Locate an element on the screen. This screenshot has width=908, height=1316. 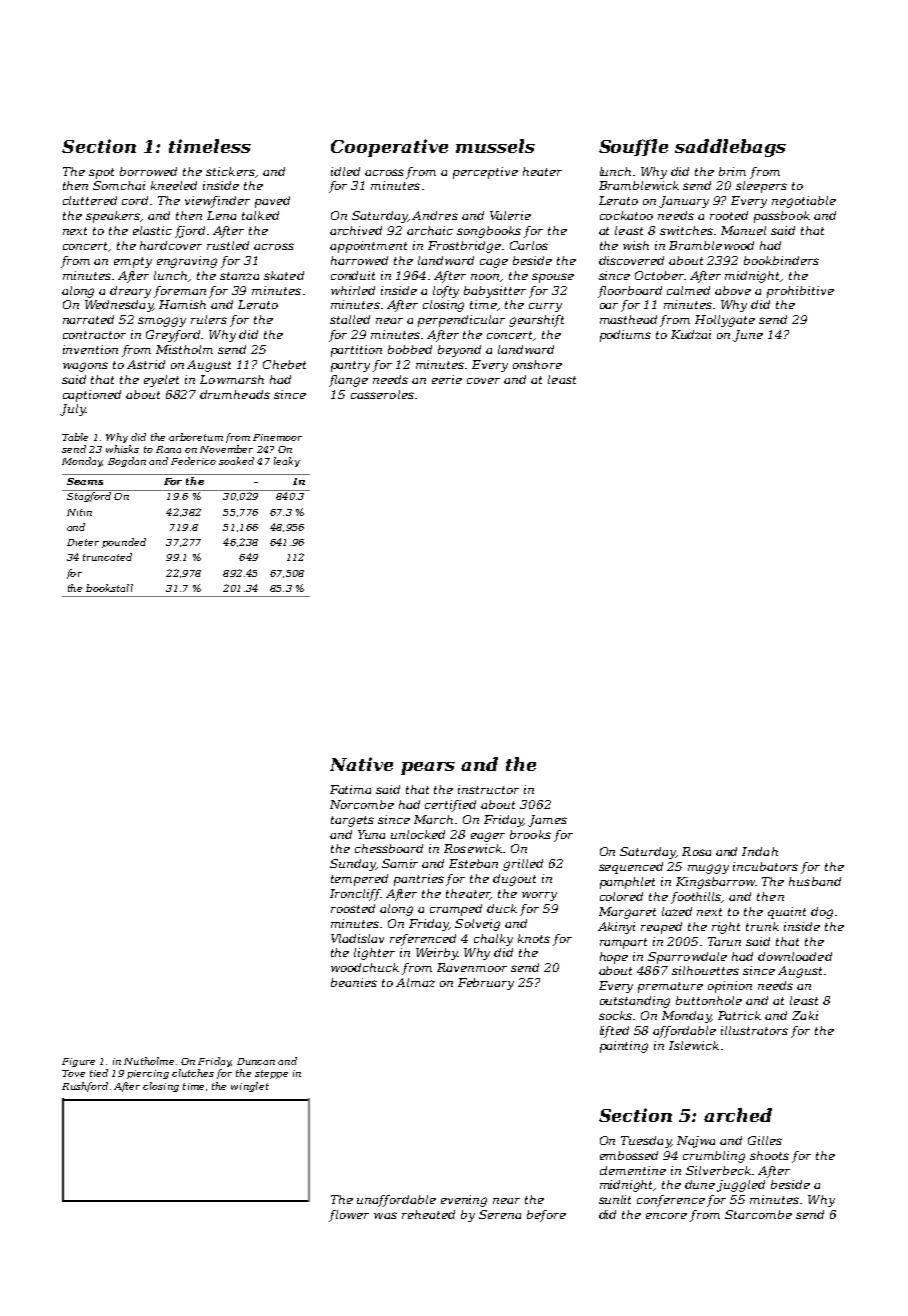
targets is located at coordinates (352, 821).
